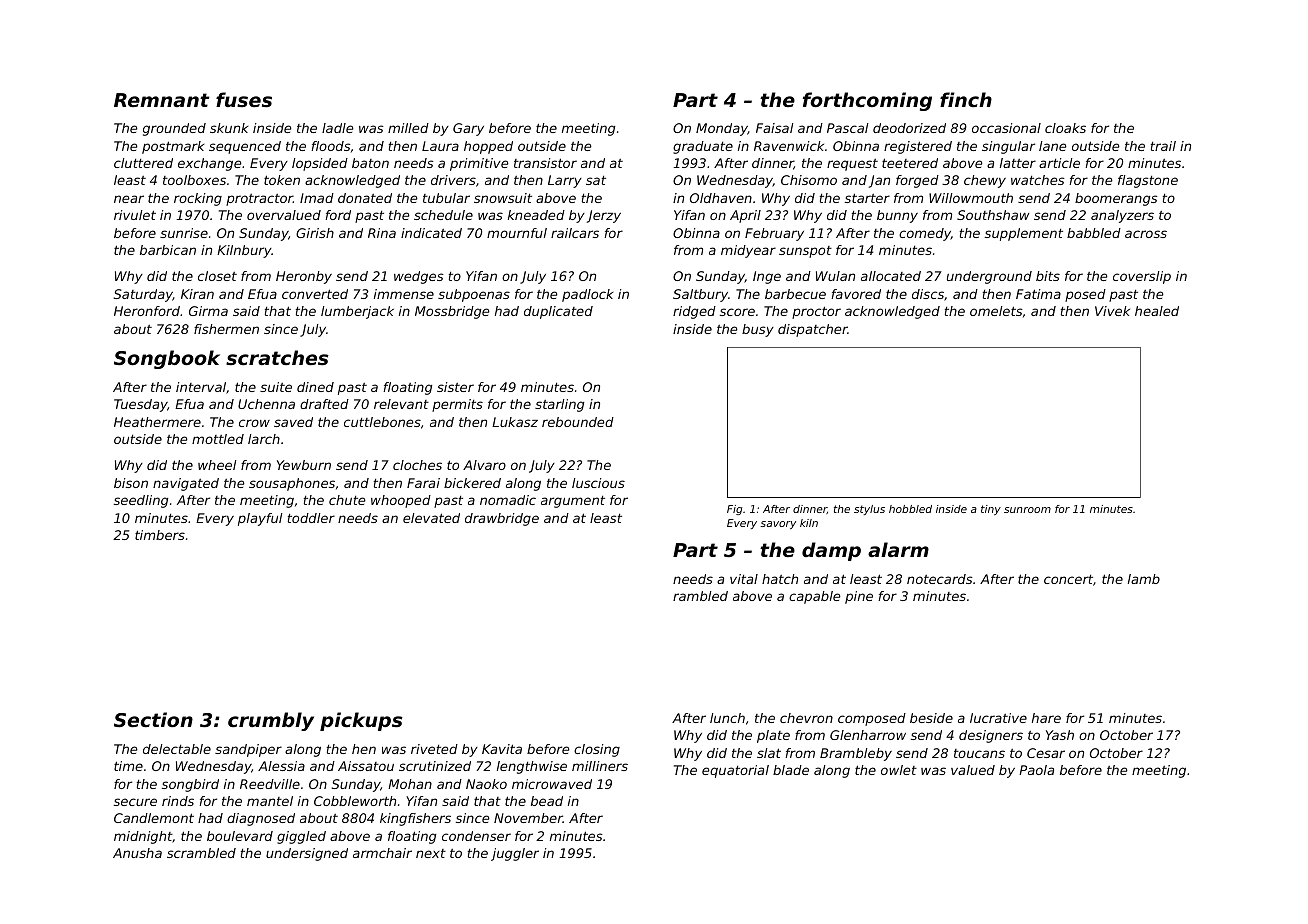 The width and height of the document is (1308, 924). Describe the element at coordinates (869, 510) in the document. I see `stylus` at that location.
